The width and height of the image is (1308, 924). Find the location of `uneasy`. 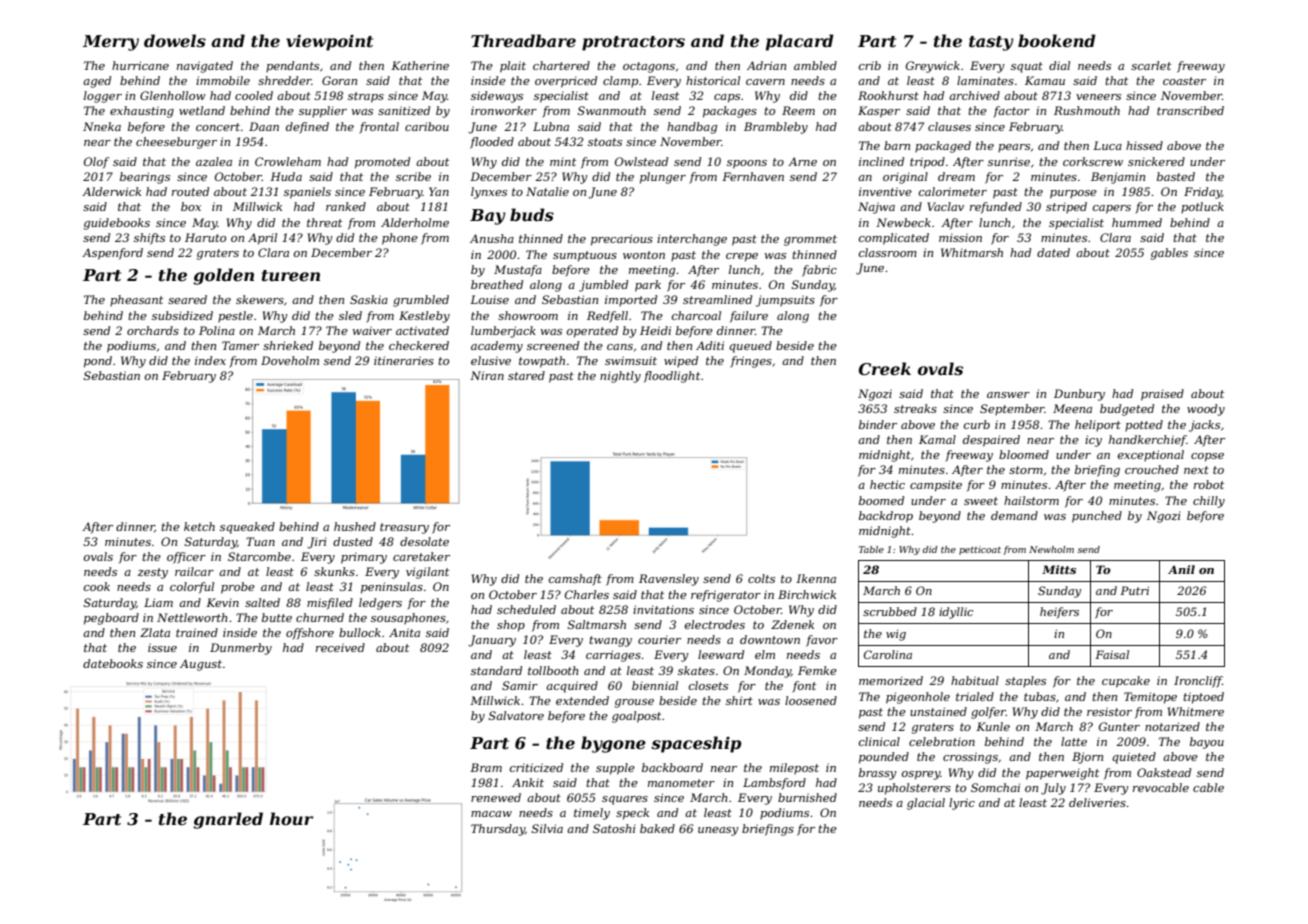

uneasy is located at coordinates (718, 831).
